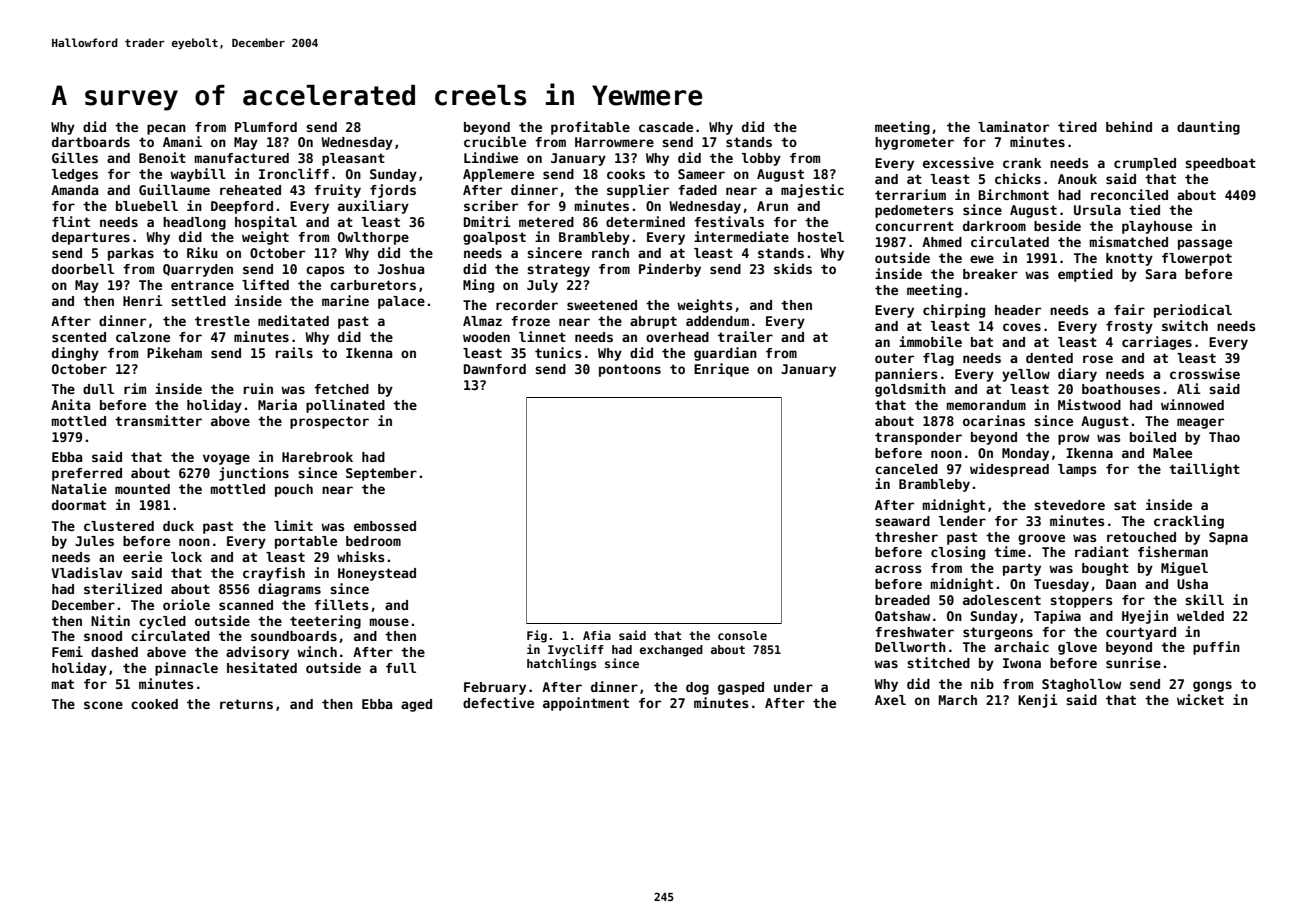 Image resolution: width=1308 pixels, height=924 pixels. I want to click on embossed, so click(385, 526).
